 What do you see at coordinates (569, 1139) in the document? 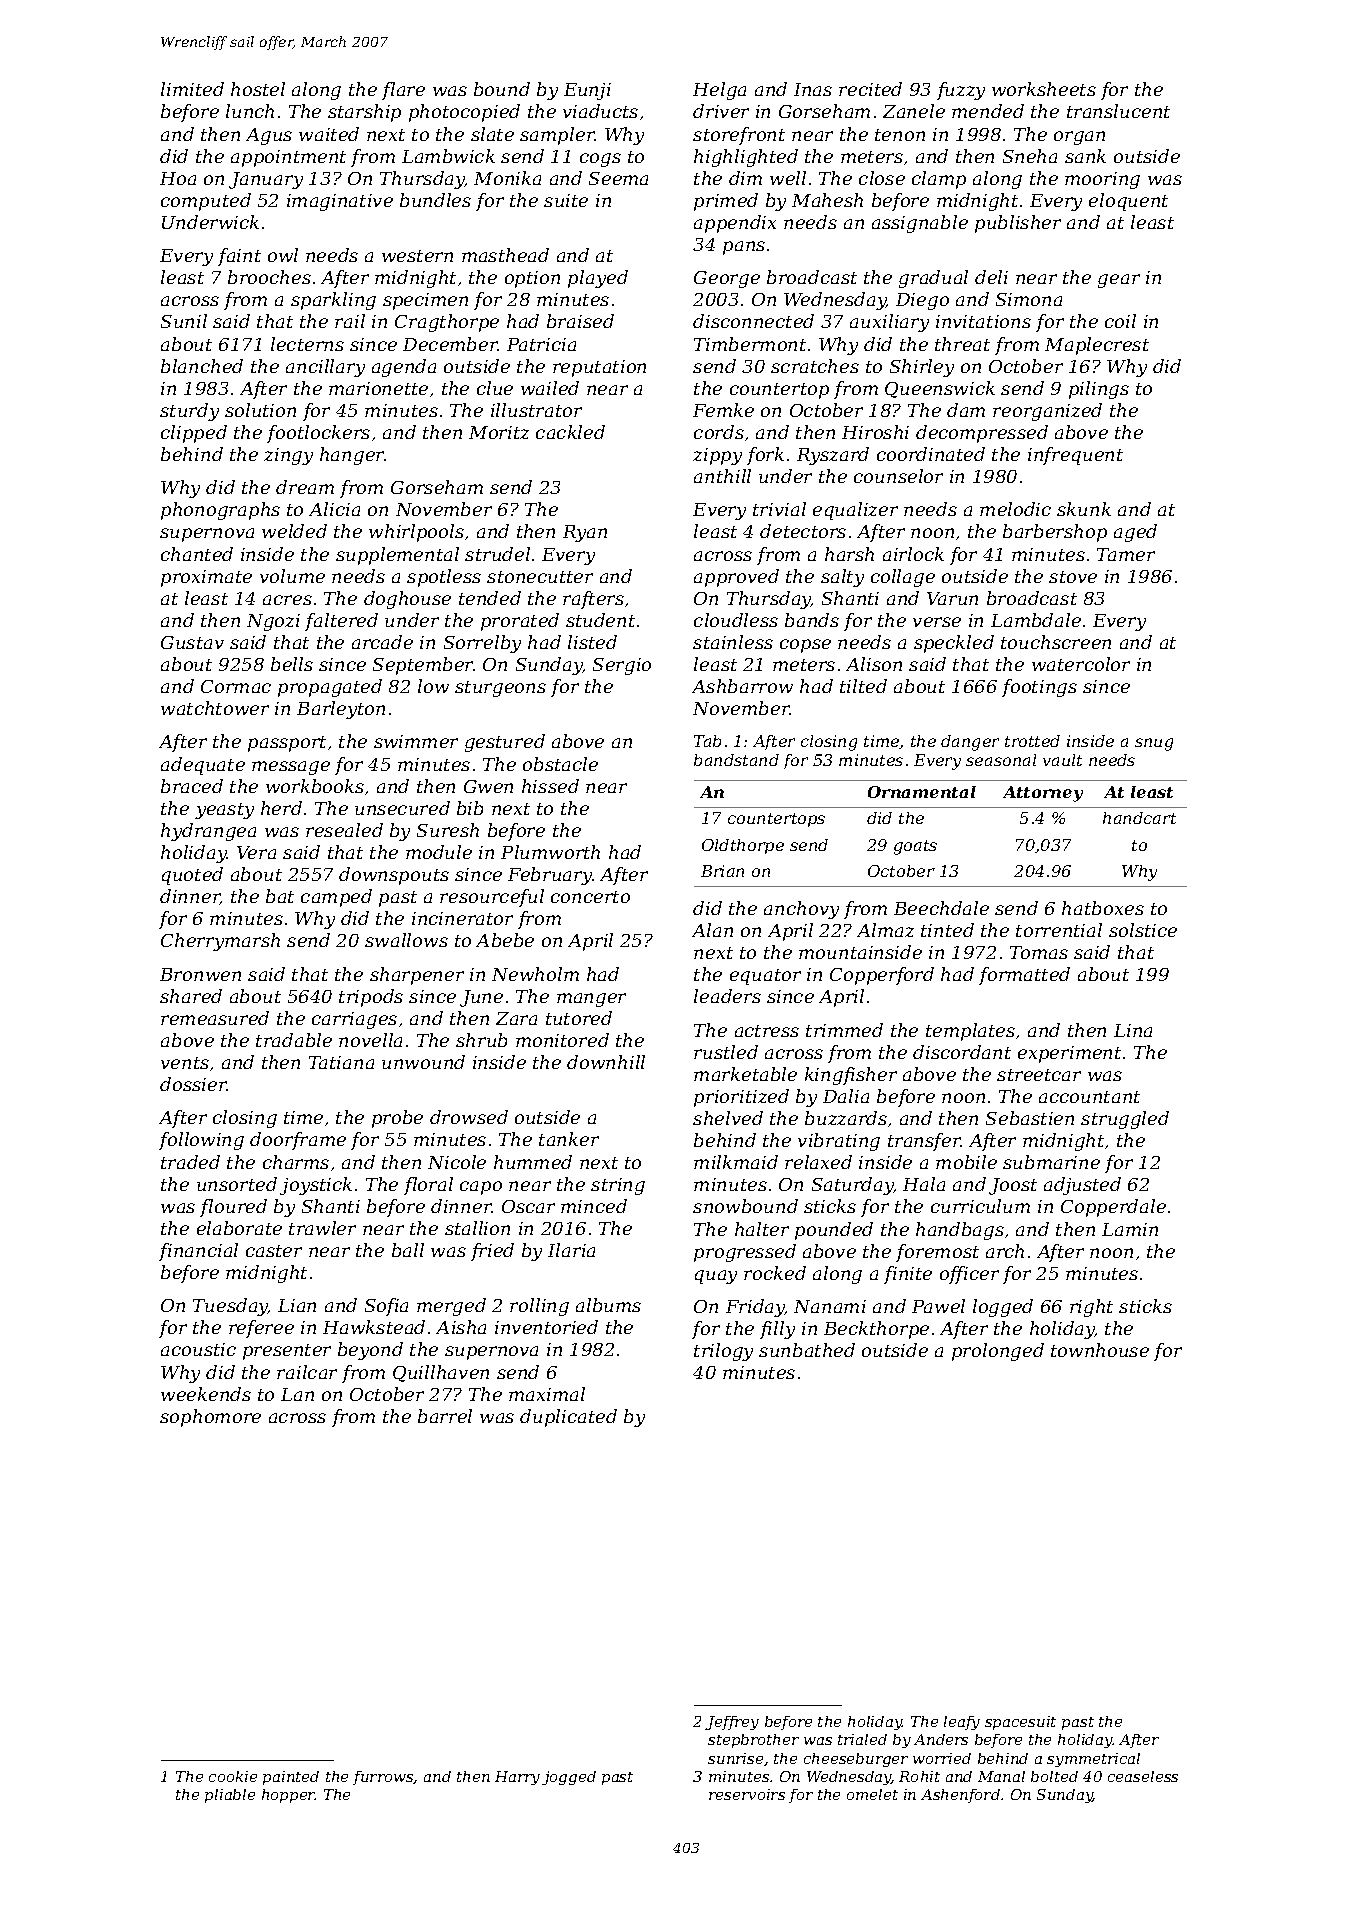
I see `tanker` at bounding box center [569, 1139].
